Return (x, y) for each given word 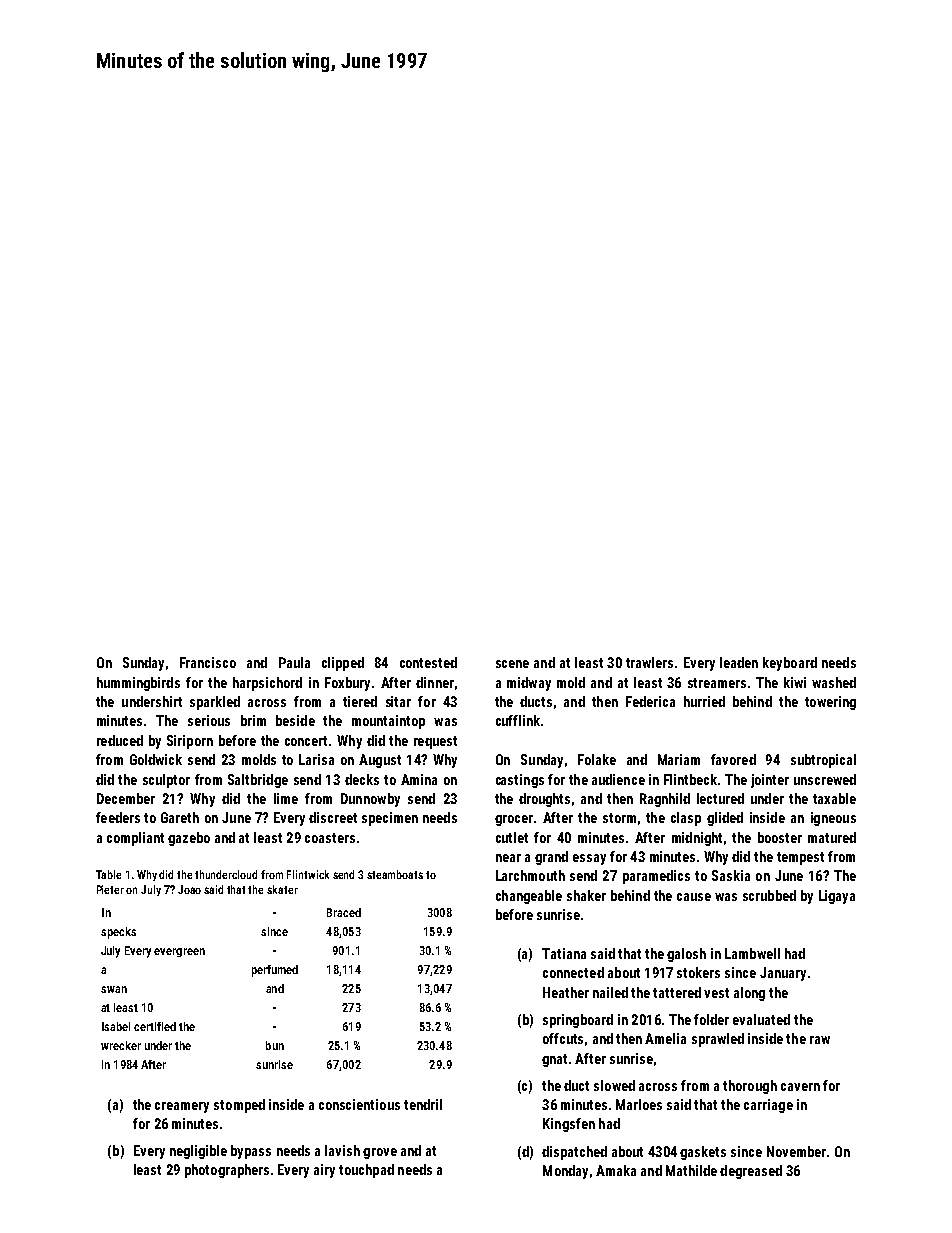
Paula (294, 662)
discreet (333, 817)
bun (275, 1045)
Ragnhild (665, 800)
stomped (239, 1106)
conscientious (359, 1104)
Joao (189, 889)
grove (380, 1153)
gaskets (703, 1153)
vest (716, 993)
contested (428, 662)
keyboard (790, 664)
